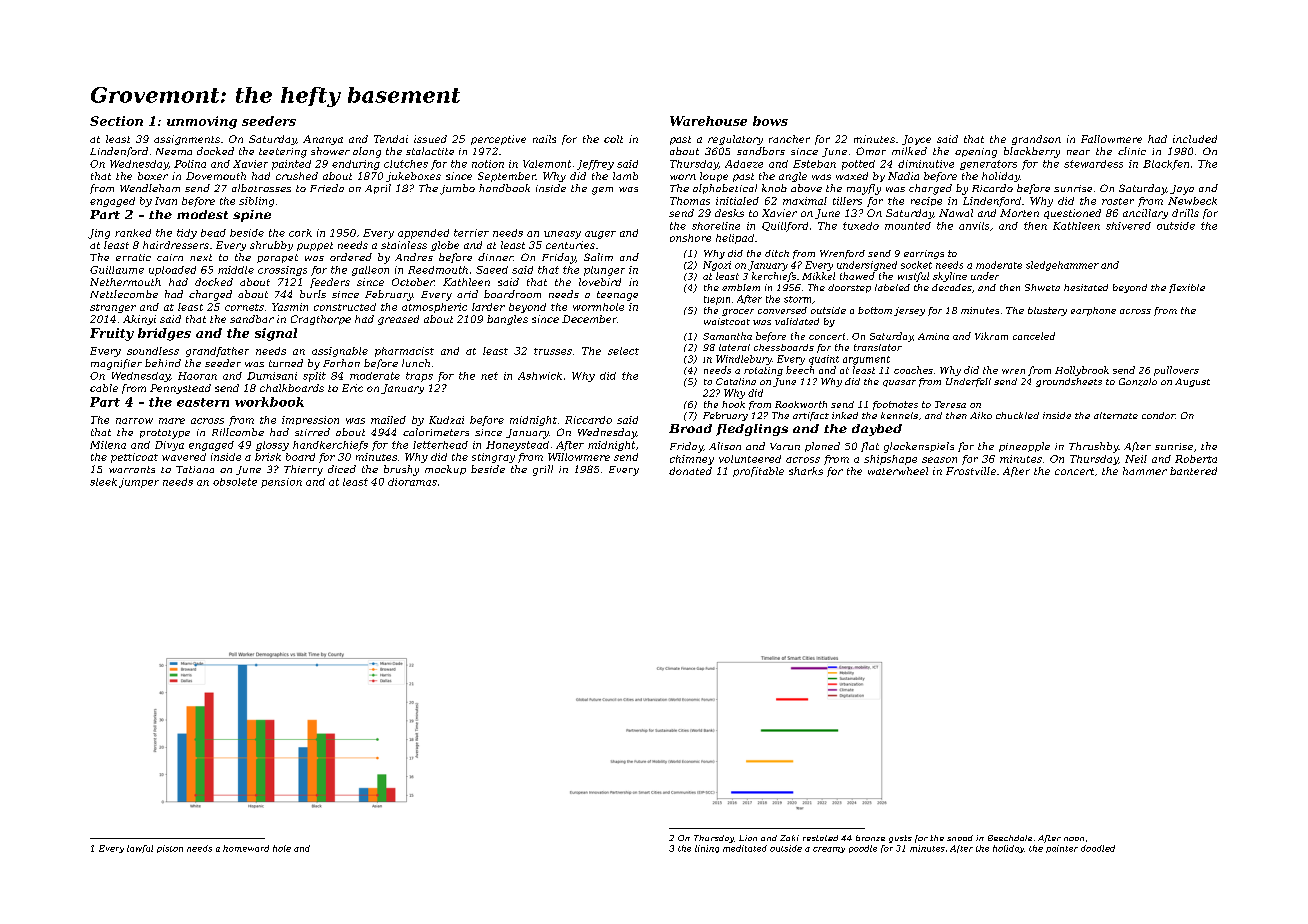 The image size is (1308, 924). I want to click on homeward, so click(246, 848).
